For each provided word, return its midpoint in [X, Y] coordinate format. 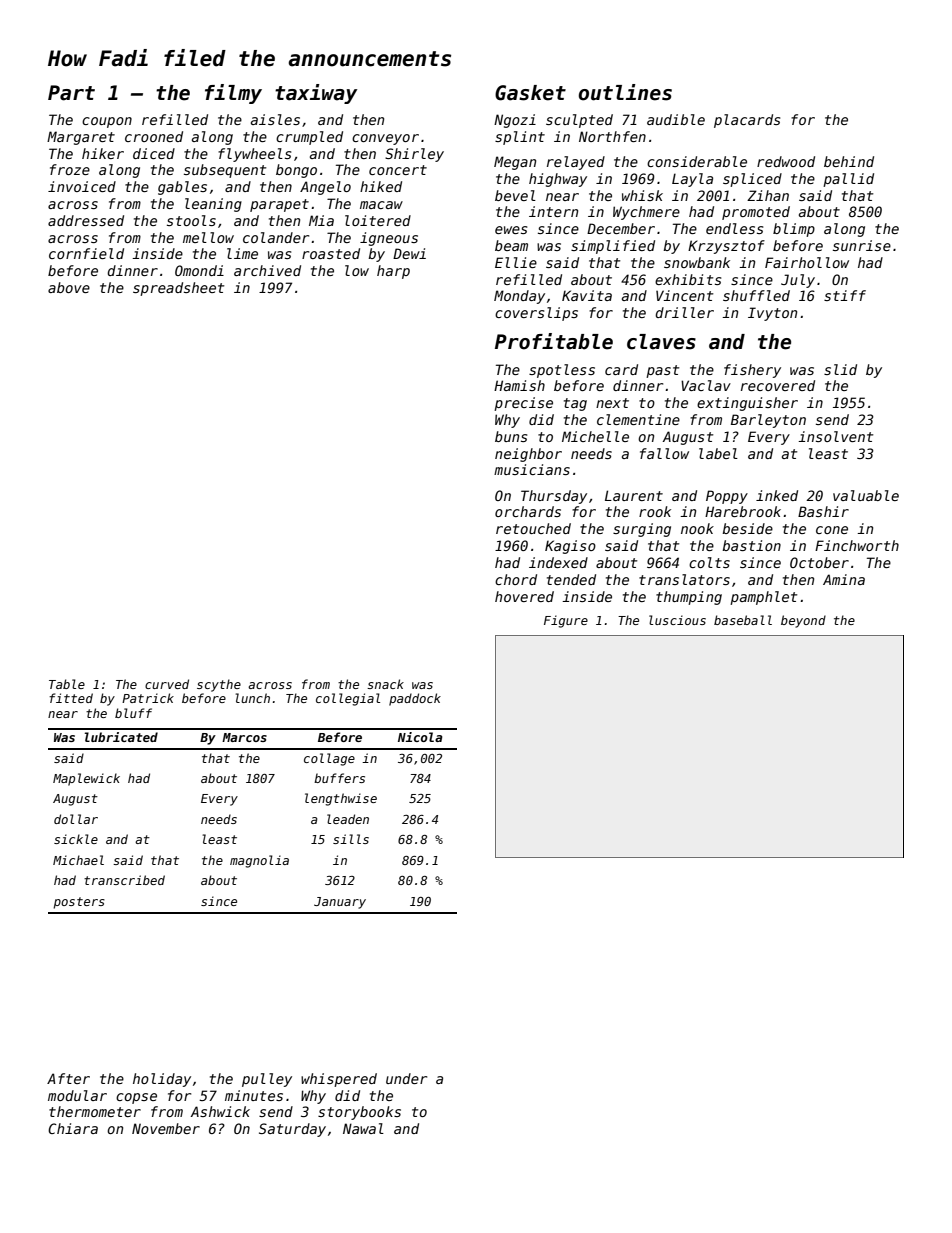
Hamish [519, 385]
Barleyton [768, 421]
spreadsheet [178, 289]
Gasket [530, 93]
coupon [107, 122]
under [406, 1078]
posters [79, 903]
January [340, 903]
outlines [625, 92]
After [68, 1078]
